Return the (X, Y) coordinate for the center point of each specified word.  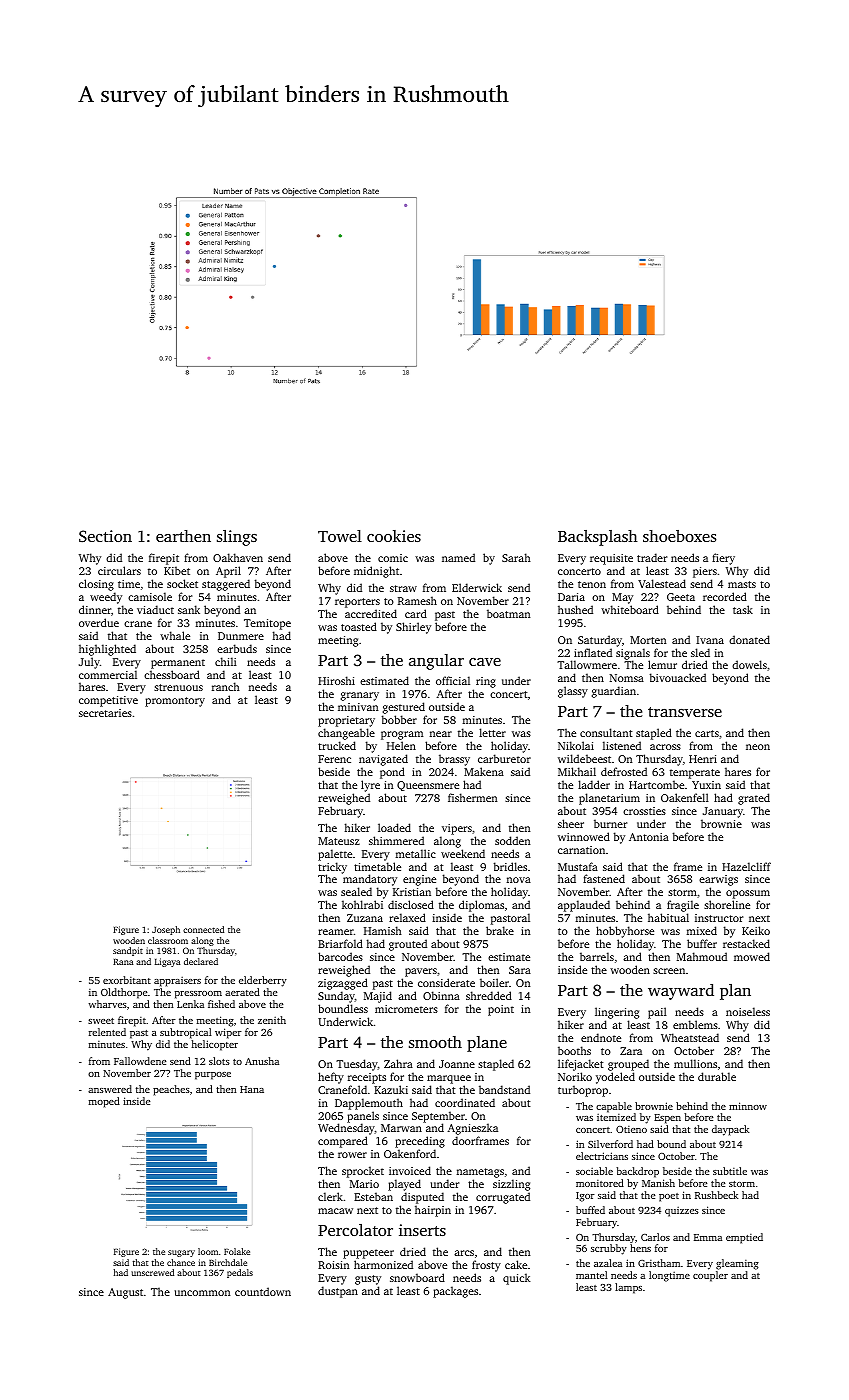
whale (175, 635)
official (453, 680)
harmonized (383, 1264)
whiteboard (630, 609)
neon (758, 747)
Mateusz (339, 841)
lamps (628, 1288)
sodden (512, 840)
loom (208, 1251)
